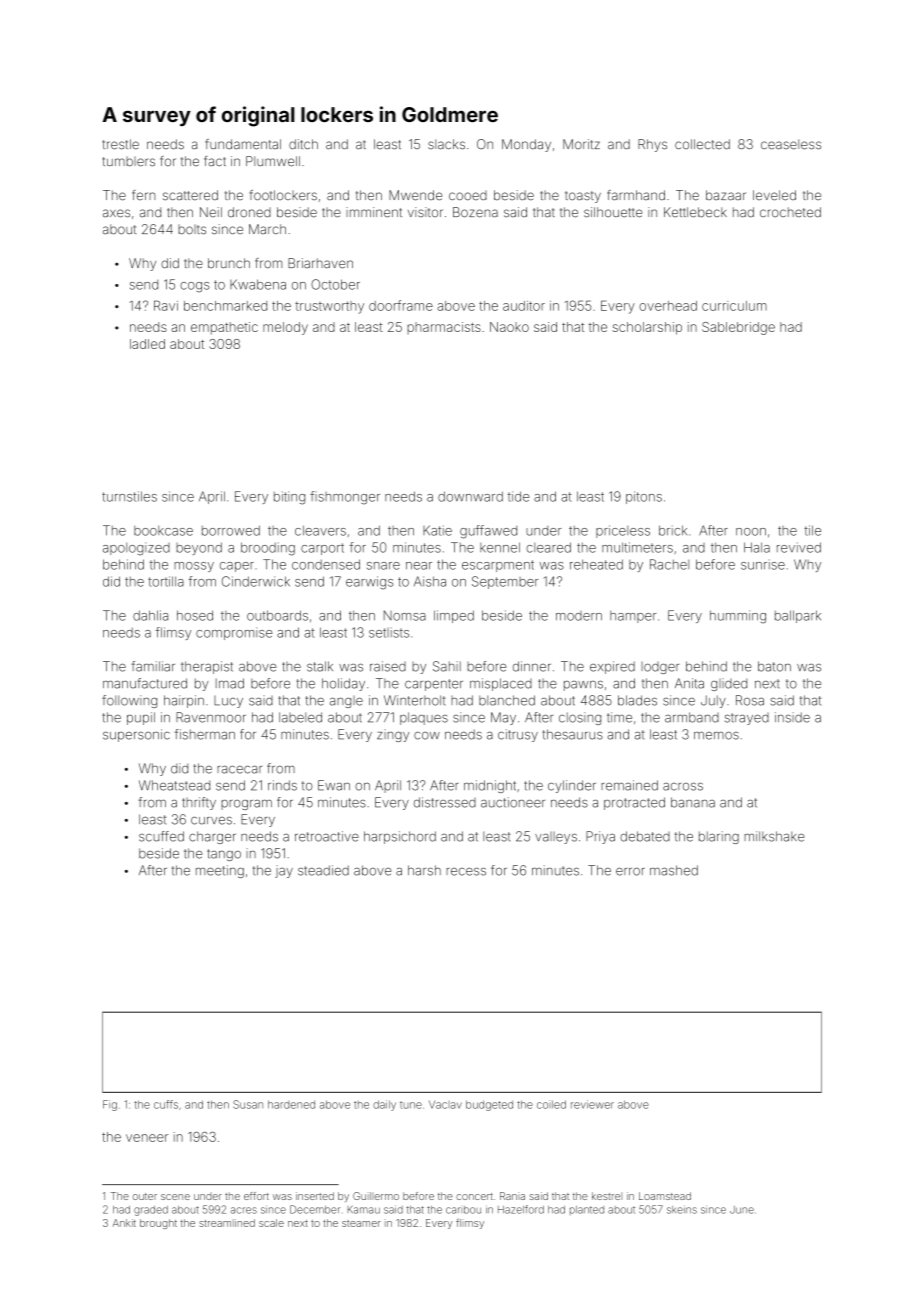  I want to click on strayed, so click(747, 719).
